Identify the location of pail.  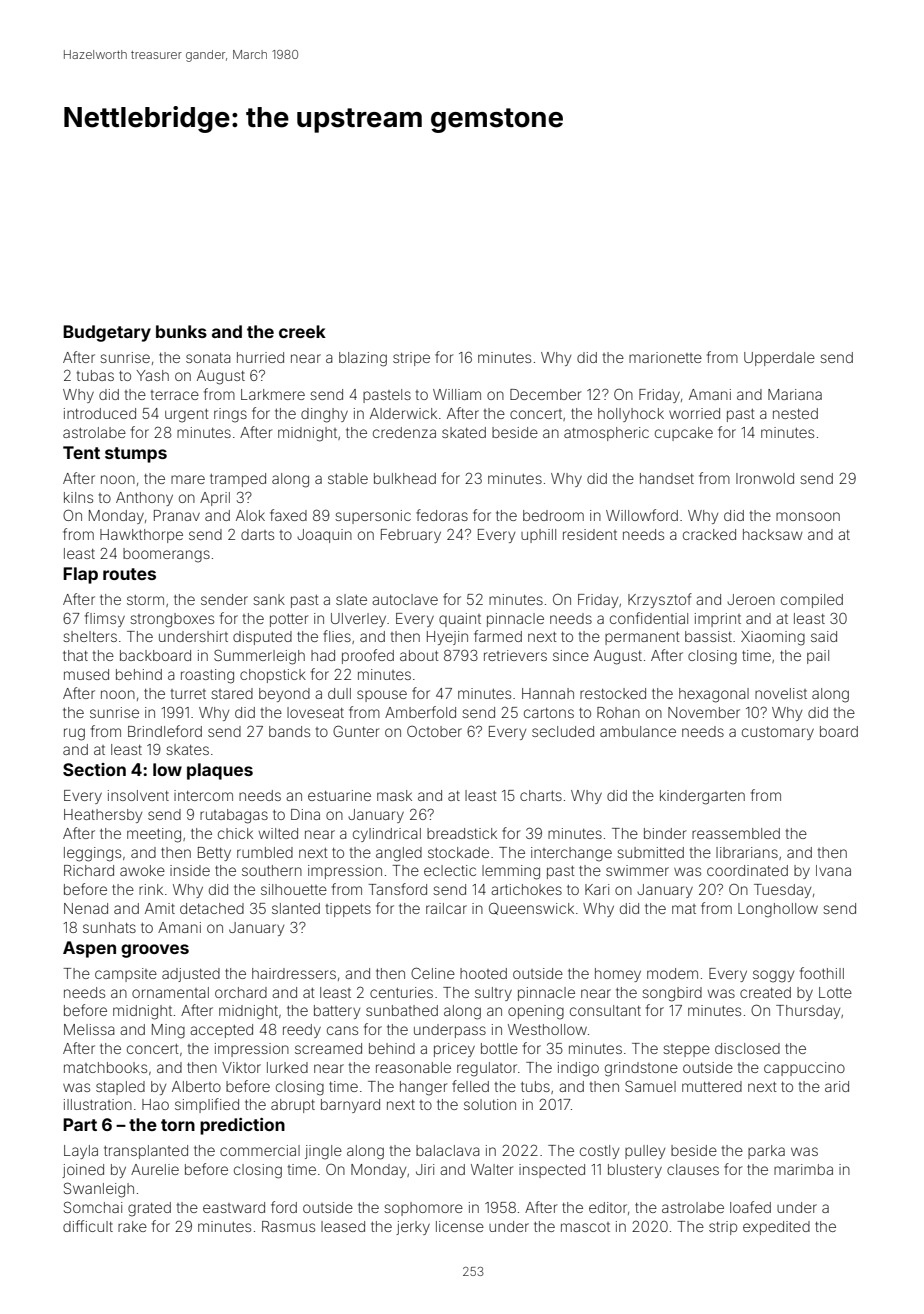
(818, 657).
